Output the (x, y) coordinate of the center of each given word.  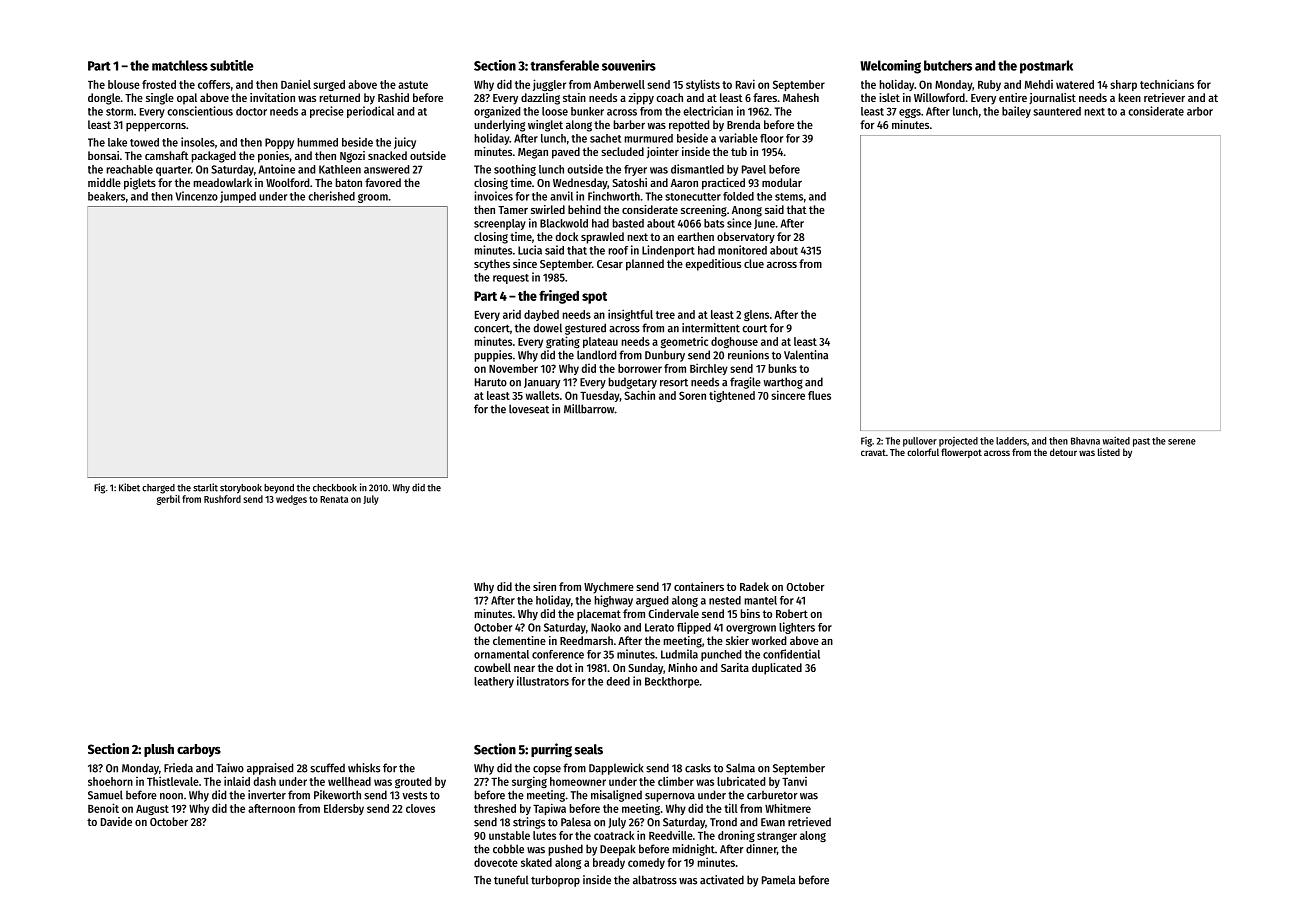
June (764, 224)
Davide (116, 821)
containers (699, 586)
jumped (238, 197)
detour (1063, 452)
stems (789, 197)
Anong (747, 211)
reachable (130, 169)
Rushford (222, 499)
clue (754, 263)
